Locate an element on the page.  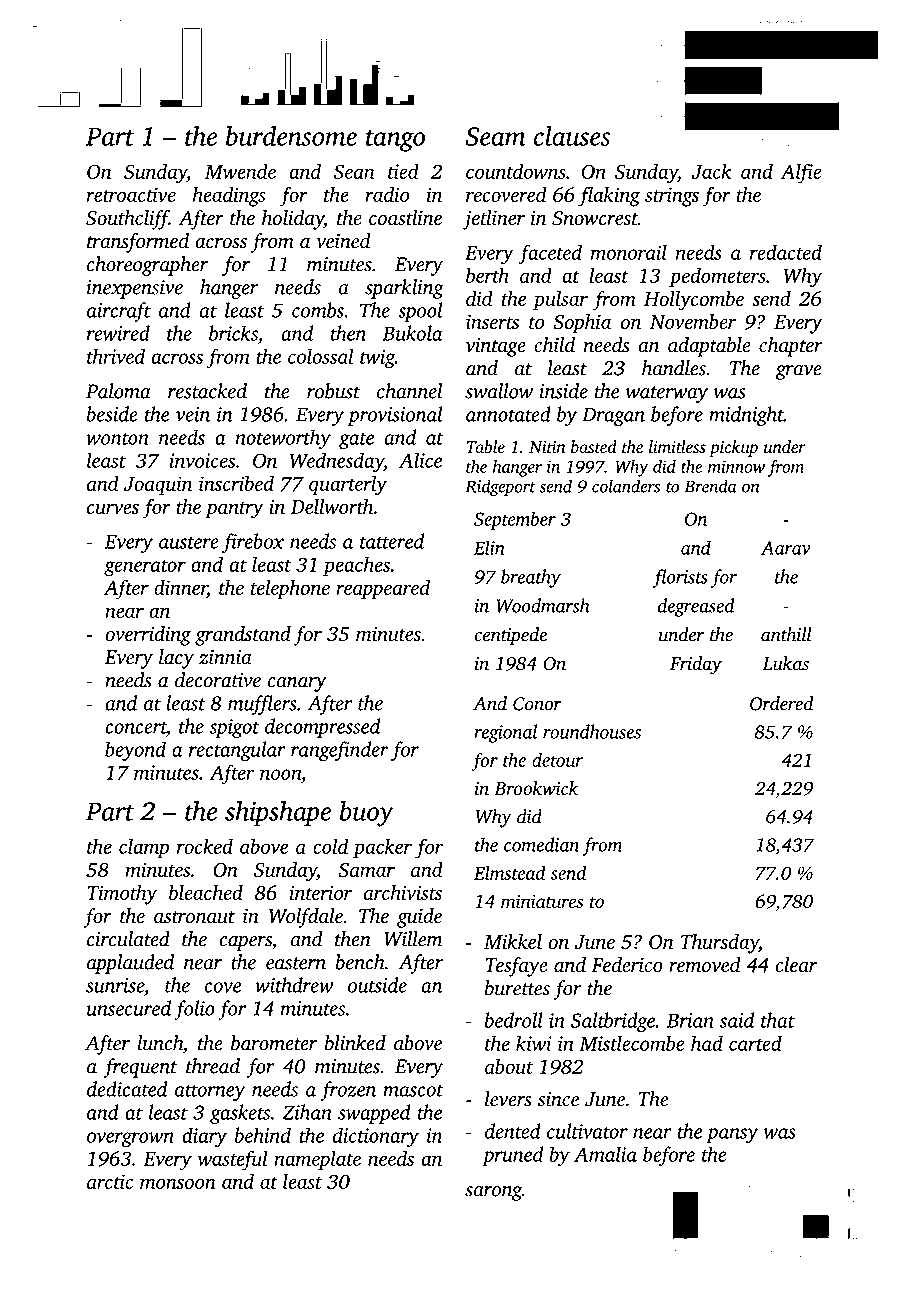
degreased is located at coordinates (696, 607).
